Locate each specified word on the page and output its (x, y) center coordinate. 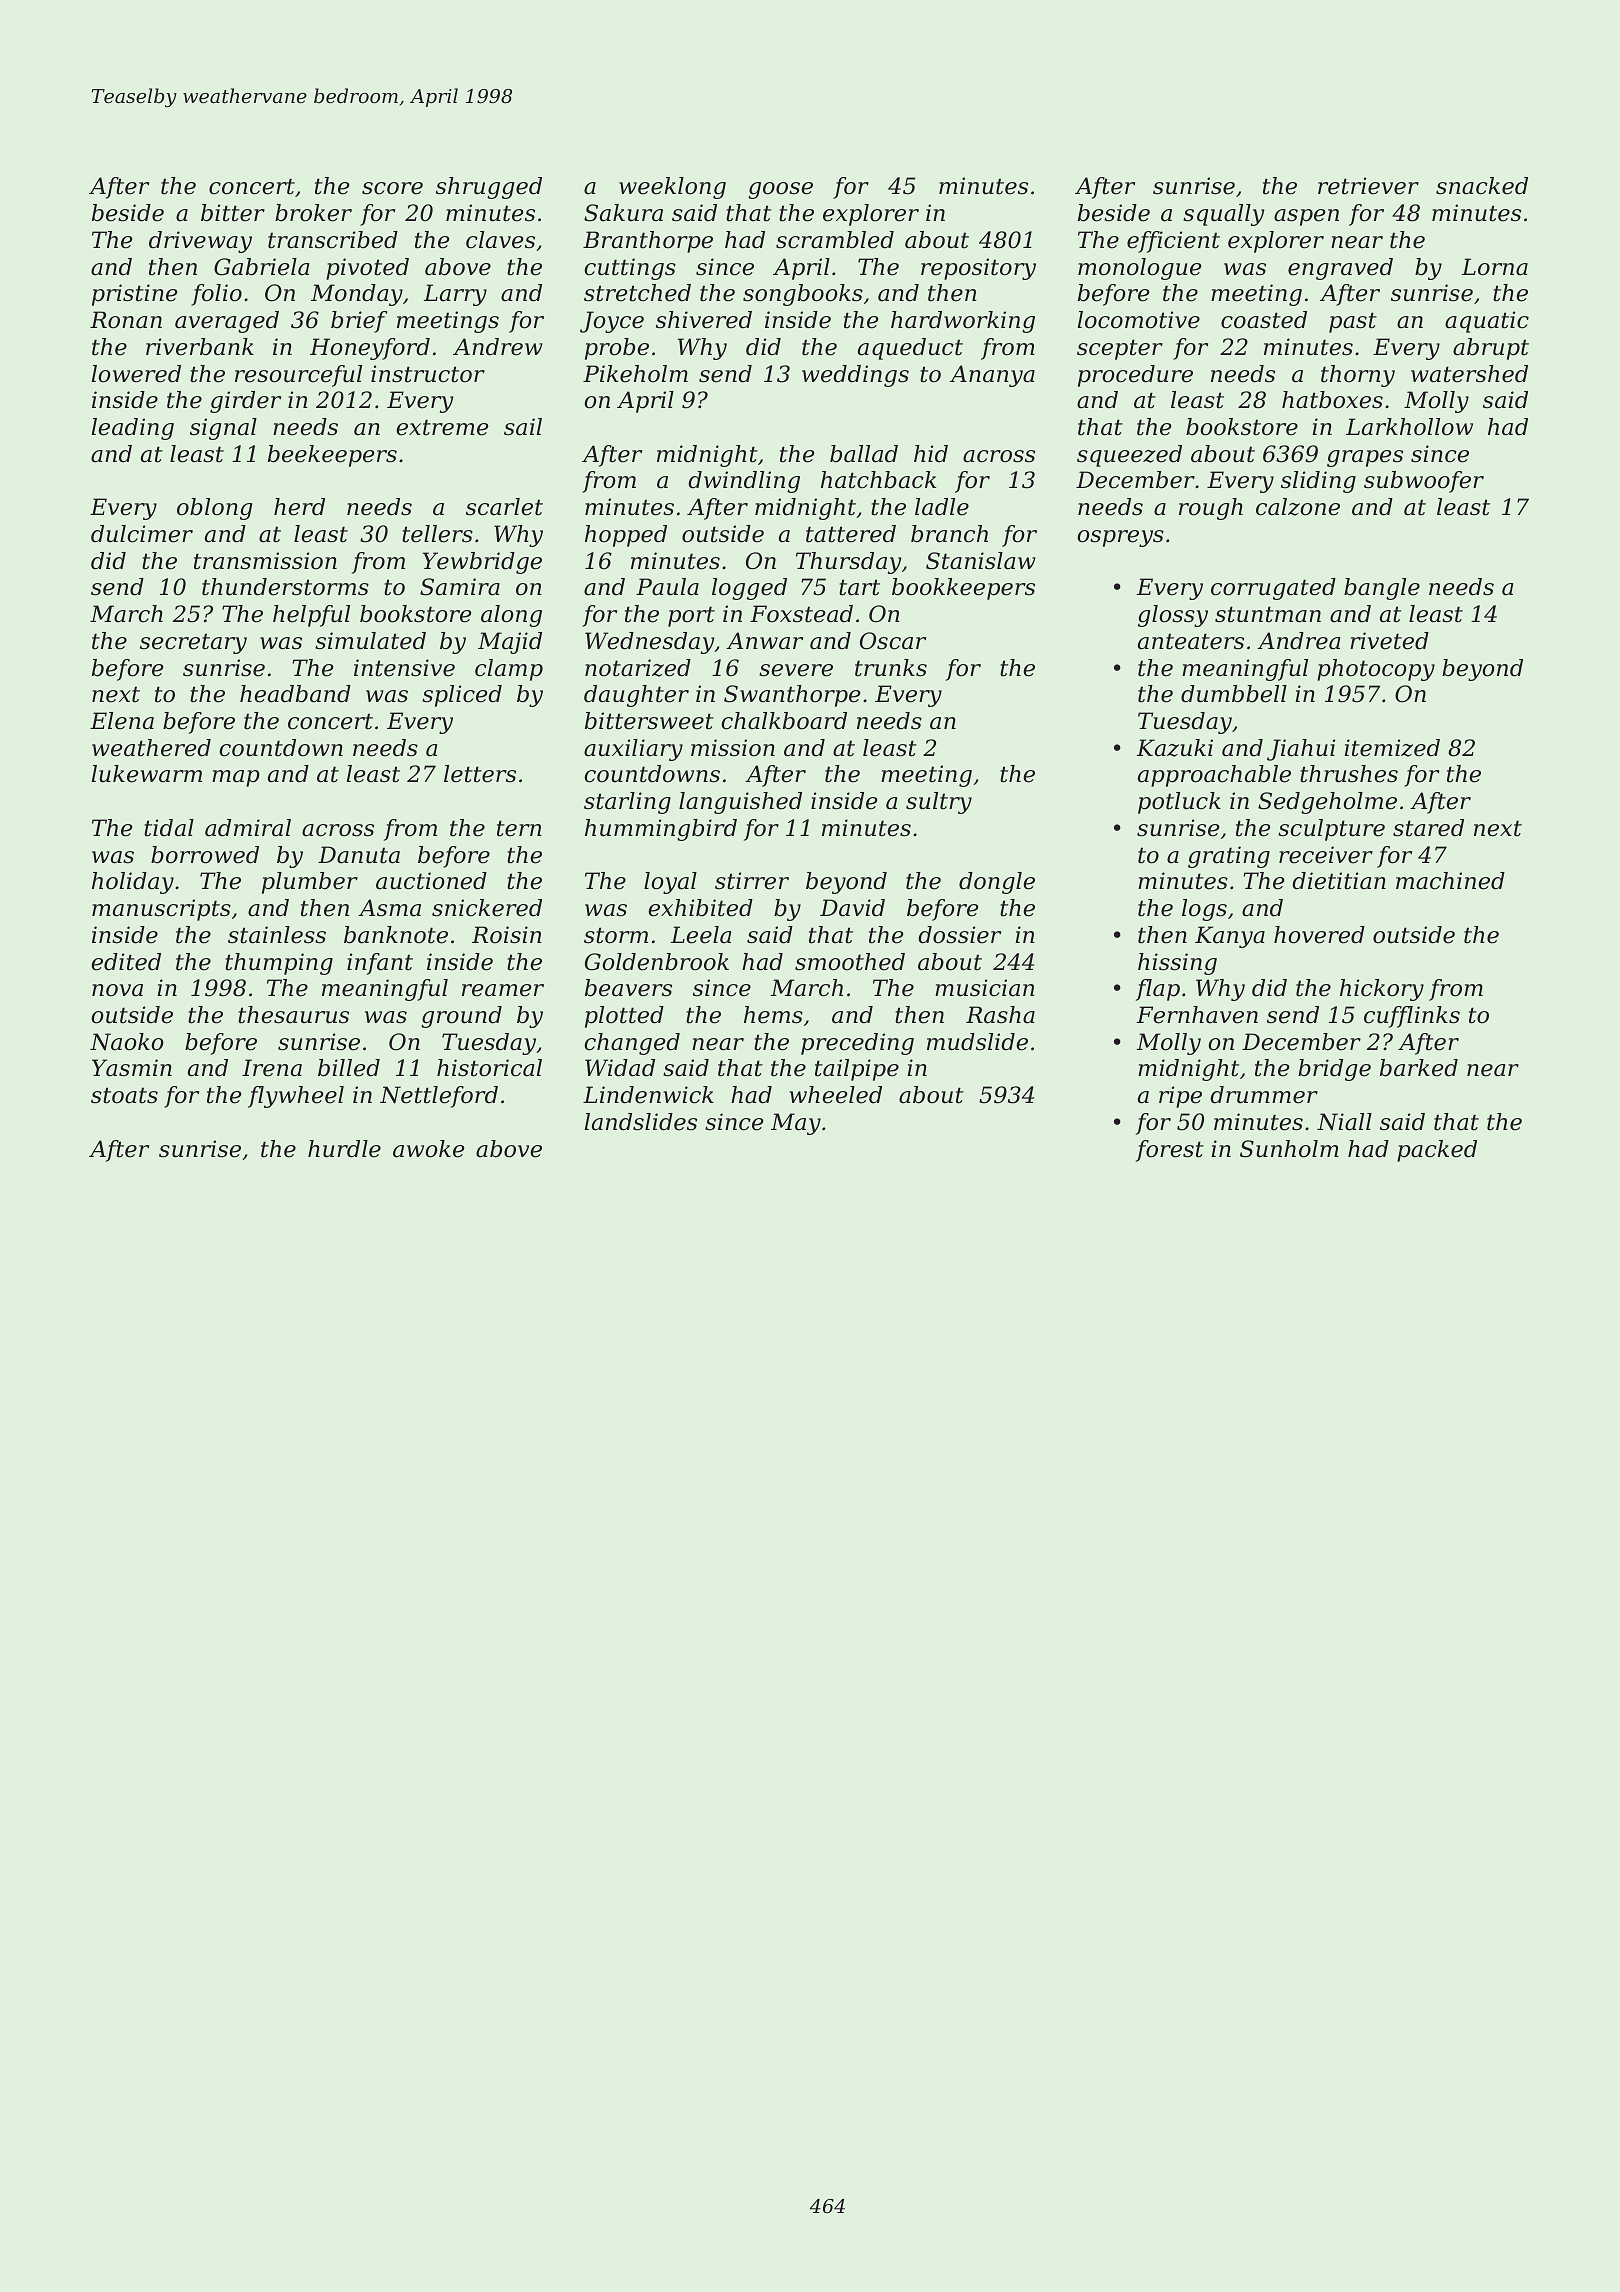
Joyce (612, 322)
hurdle (344, 1149)
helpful (311, 616)
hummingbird (661, 830)
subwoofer (1424, 482)
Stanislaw (981, 561)
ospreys (1120, 538)
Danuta (359, 855)
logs (1204, 910)
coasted (1264, 320)
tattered (851, 534)
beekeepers (332, 456)
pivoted (367, 269)
